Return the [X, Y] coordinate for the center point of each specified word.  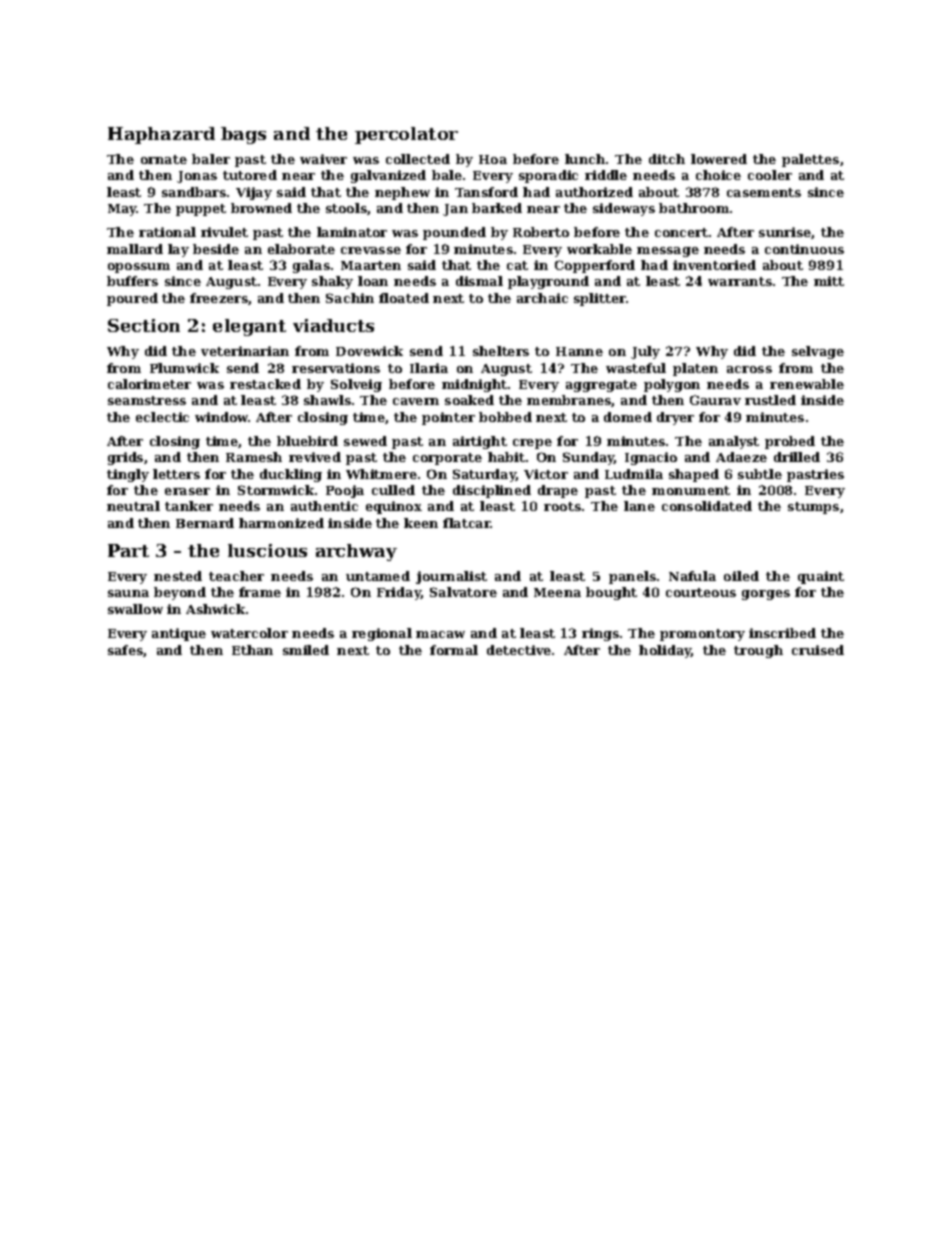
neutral [133, 506]
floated [404, 298]
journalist [451, 577]
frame [260, 592]
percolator [406, 135]
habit [506, 457]
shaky [332, 282]
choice [718, 175]
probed [790, 442]
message [668, 252]
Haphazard [161, 135]
